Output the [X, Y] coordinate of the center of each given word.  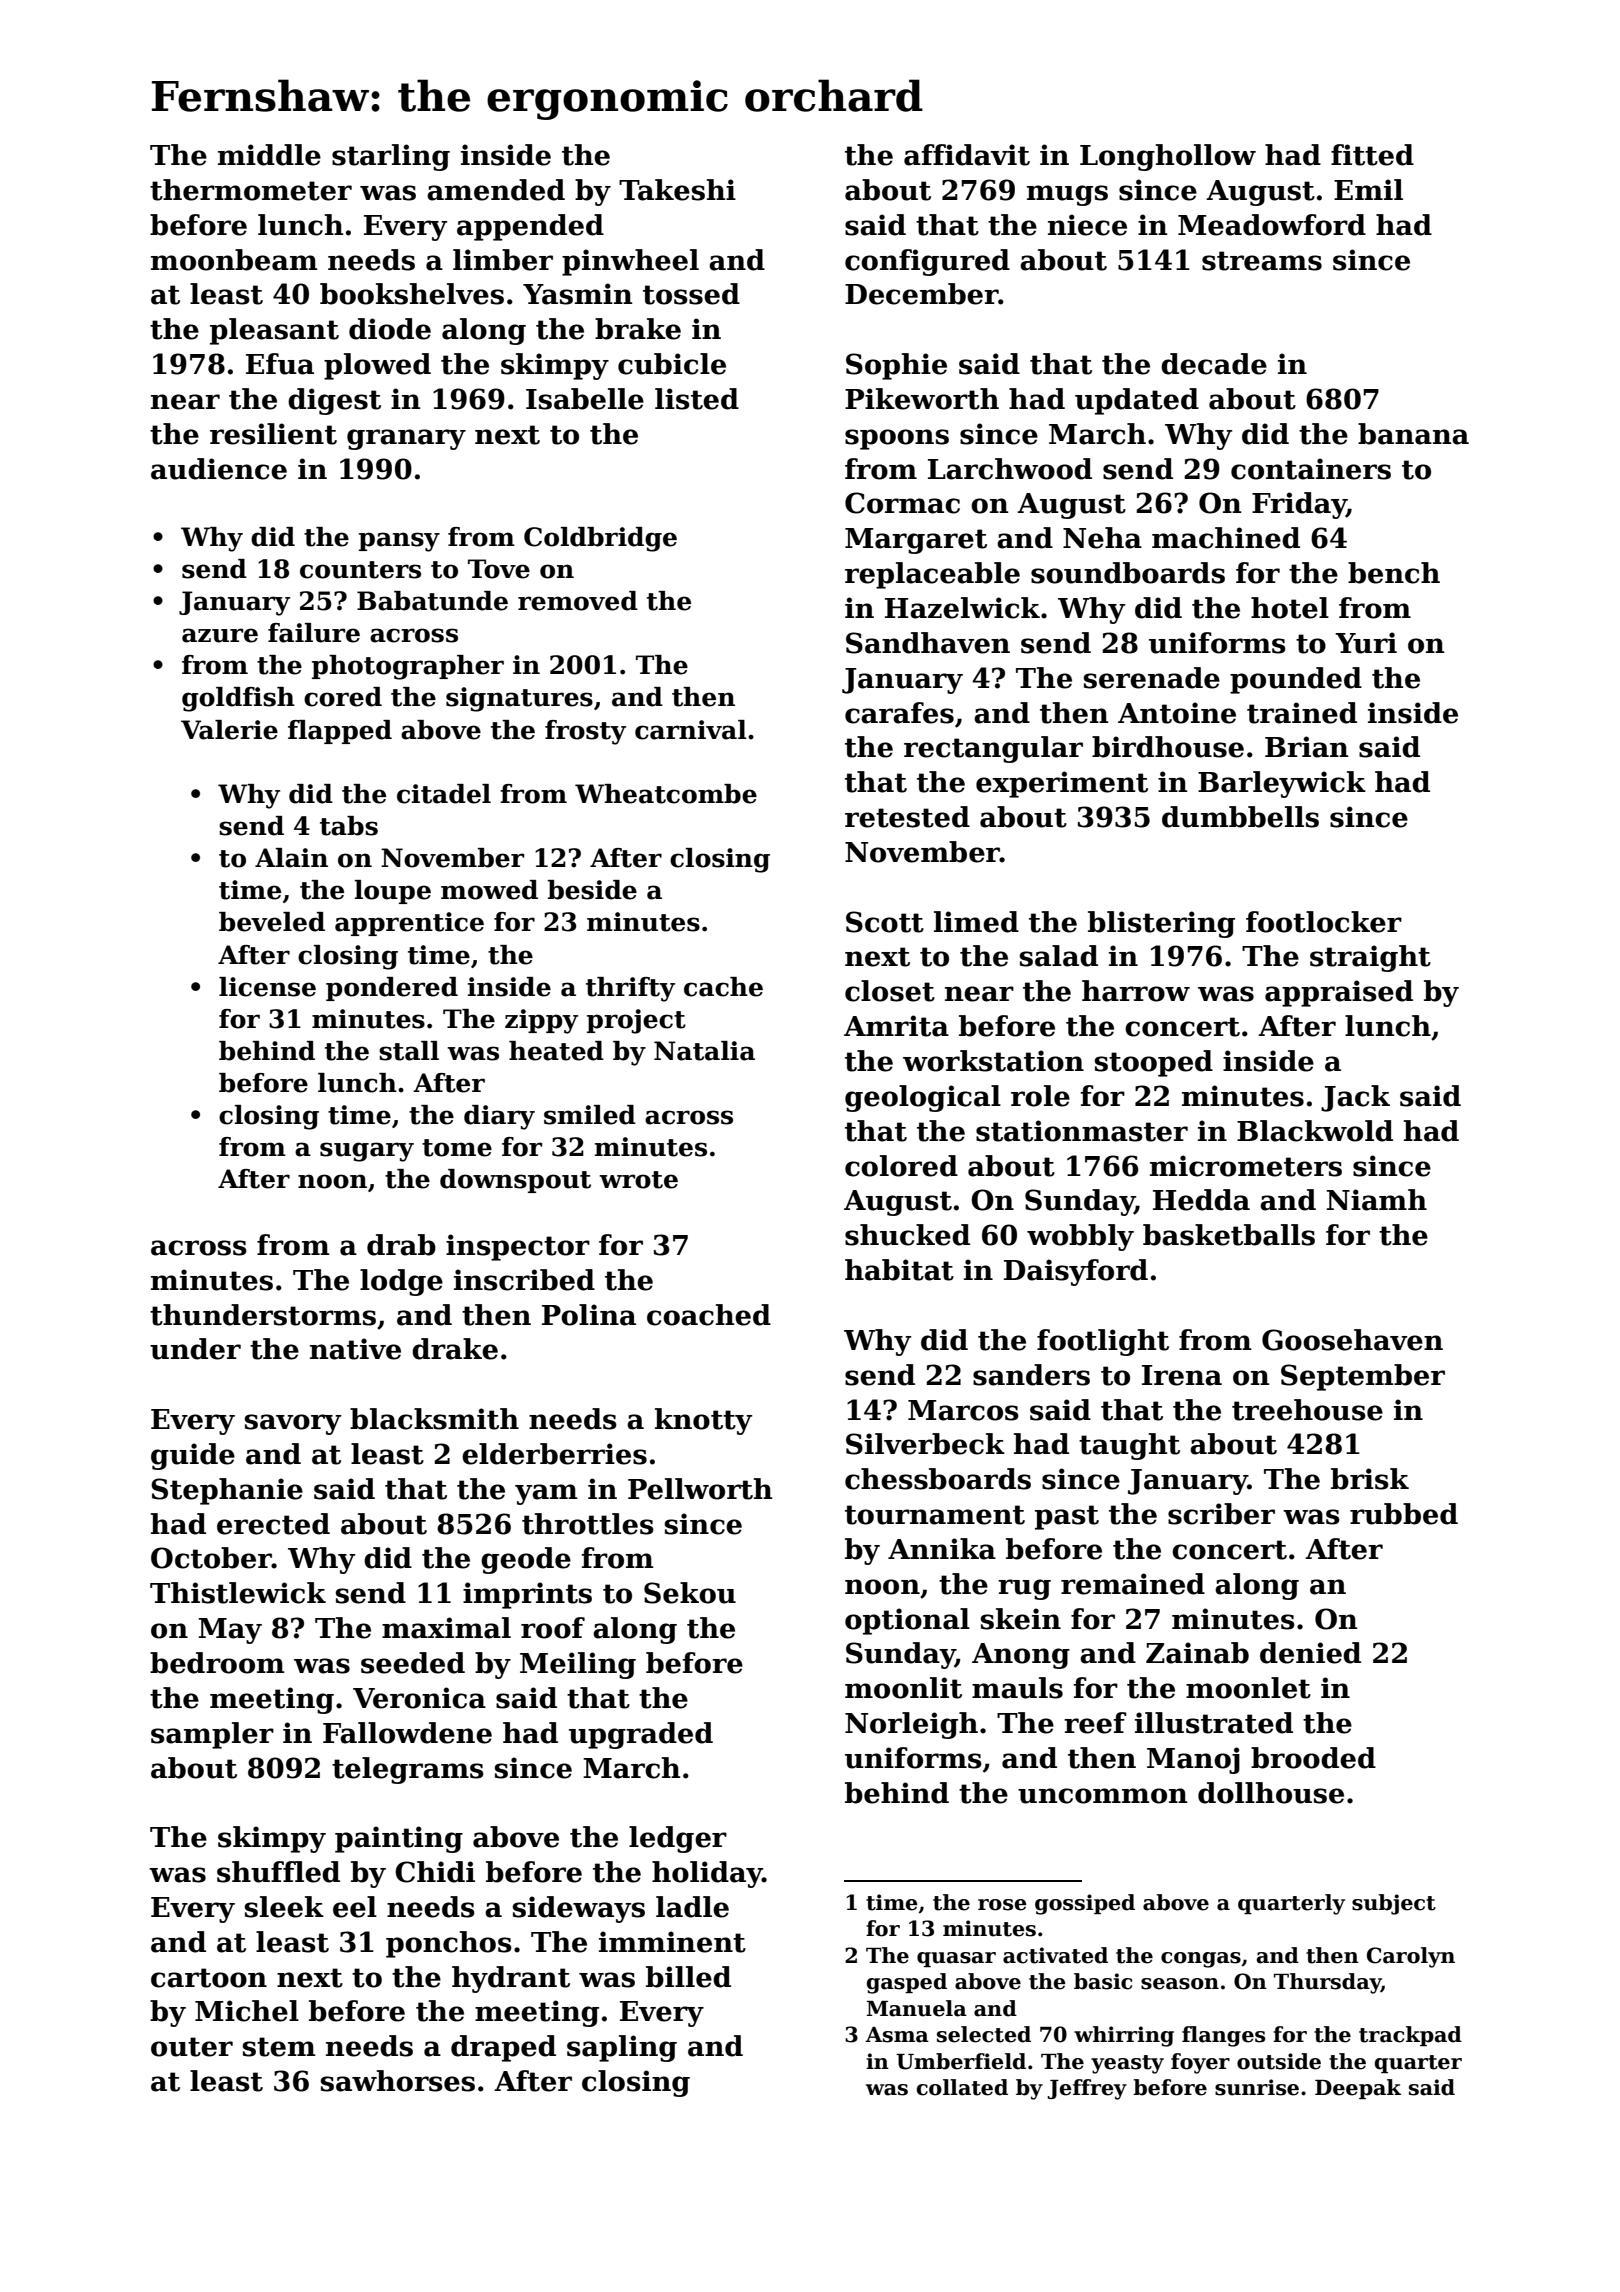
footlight [1103, 1342]
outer [192, 2047]
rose [1002, 1905]
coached [709, 1315]
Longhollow [1168, 157]
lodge [401, 1282]
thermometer [251, 190]
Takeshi [677, 190]
